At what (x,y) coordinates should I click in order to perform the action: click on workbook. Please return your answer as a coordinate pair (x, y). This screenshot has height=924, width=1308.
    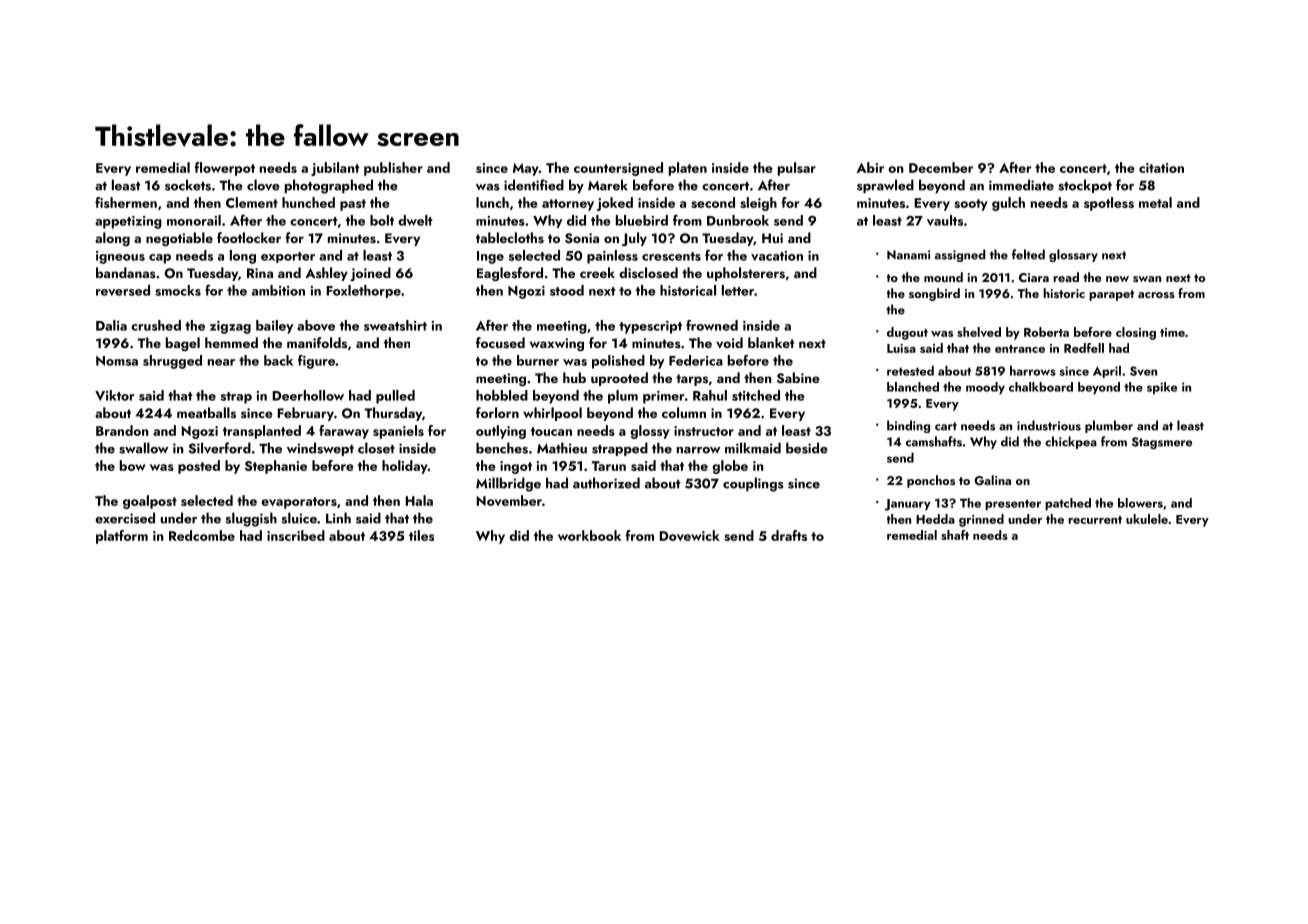
    Looking at the image, I should click on (589, 535).
